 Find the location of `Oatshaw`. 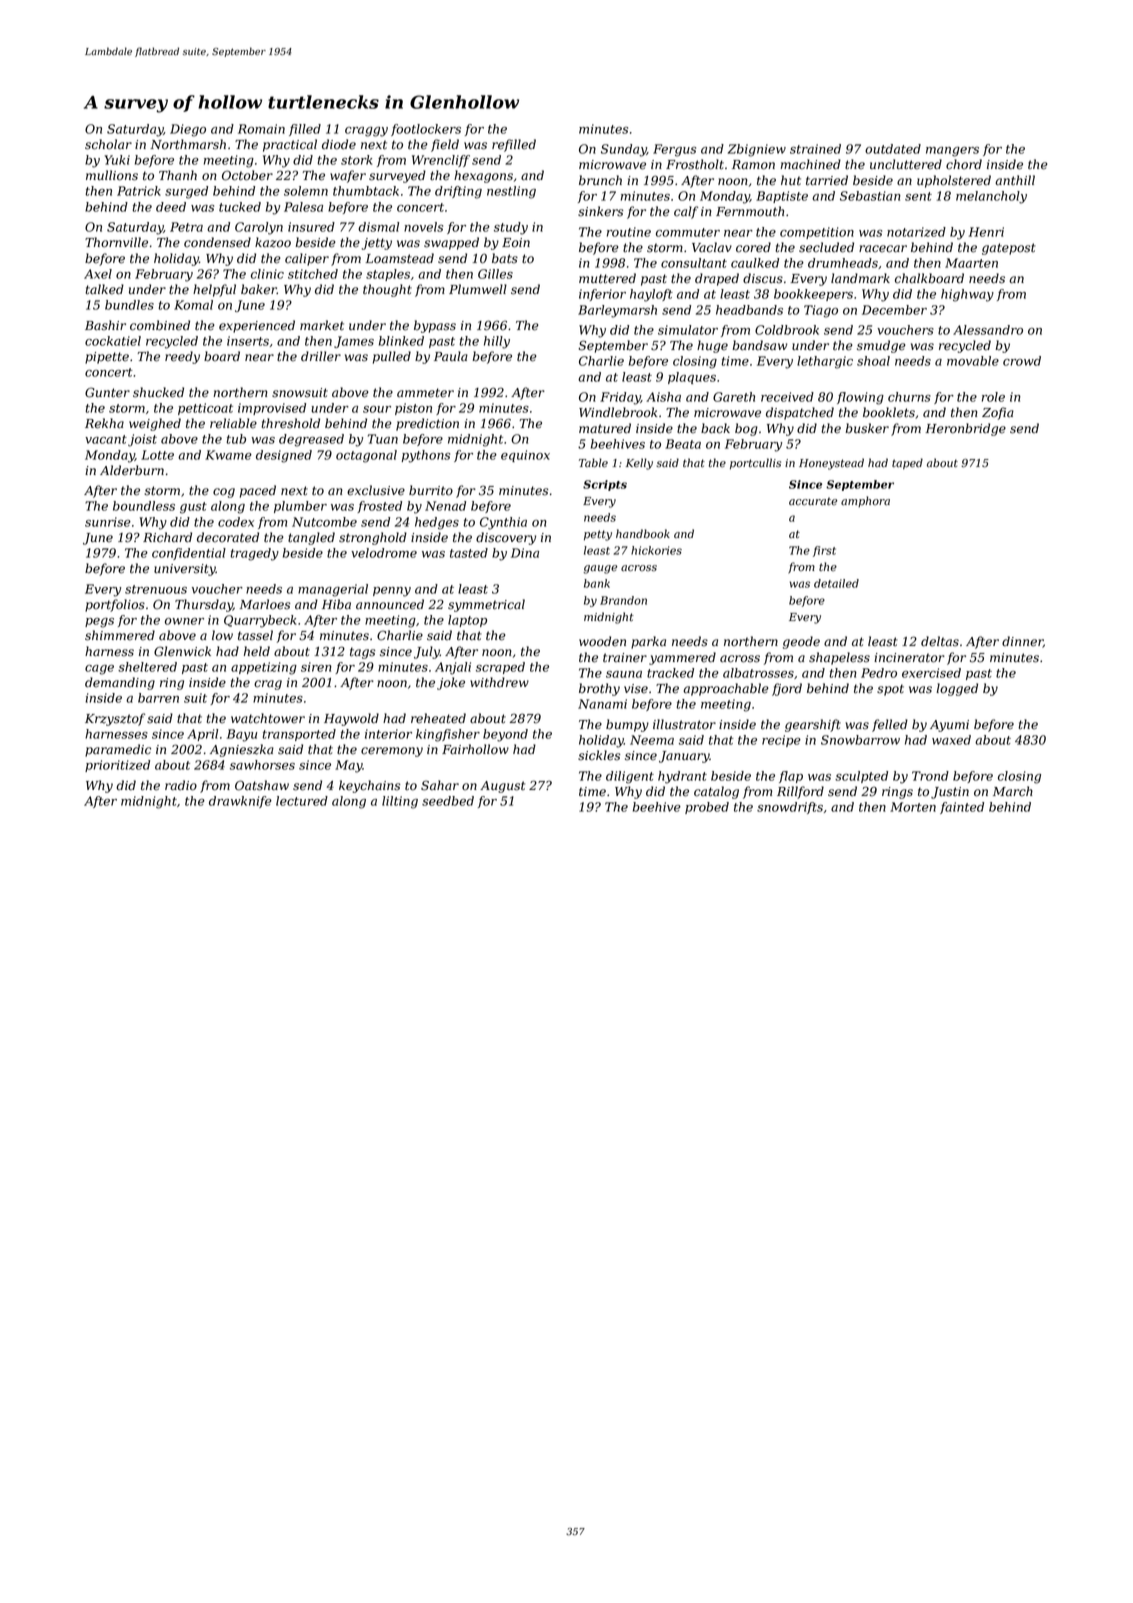

Oatshaw is located at coordinates (262, 785).
